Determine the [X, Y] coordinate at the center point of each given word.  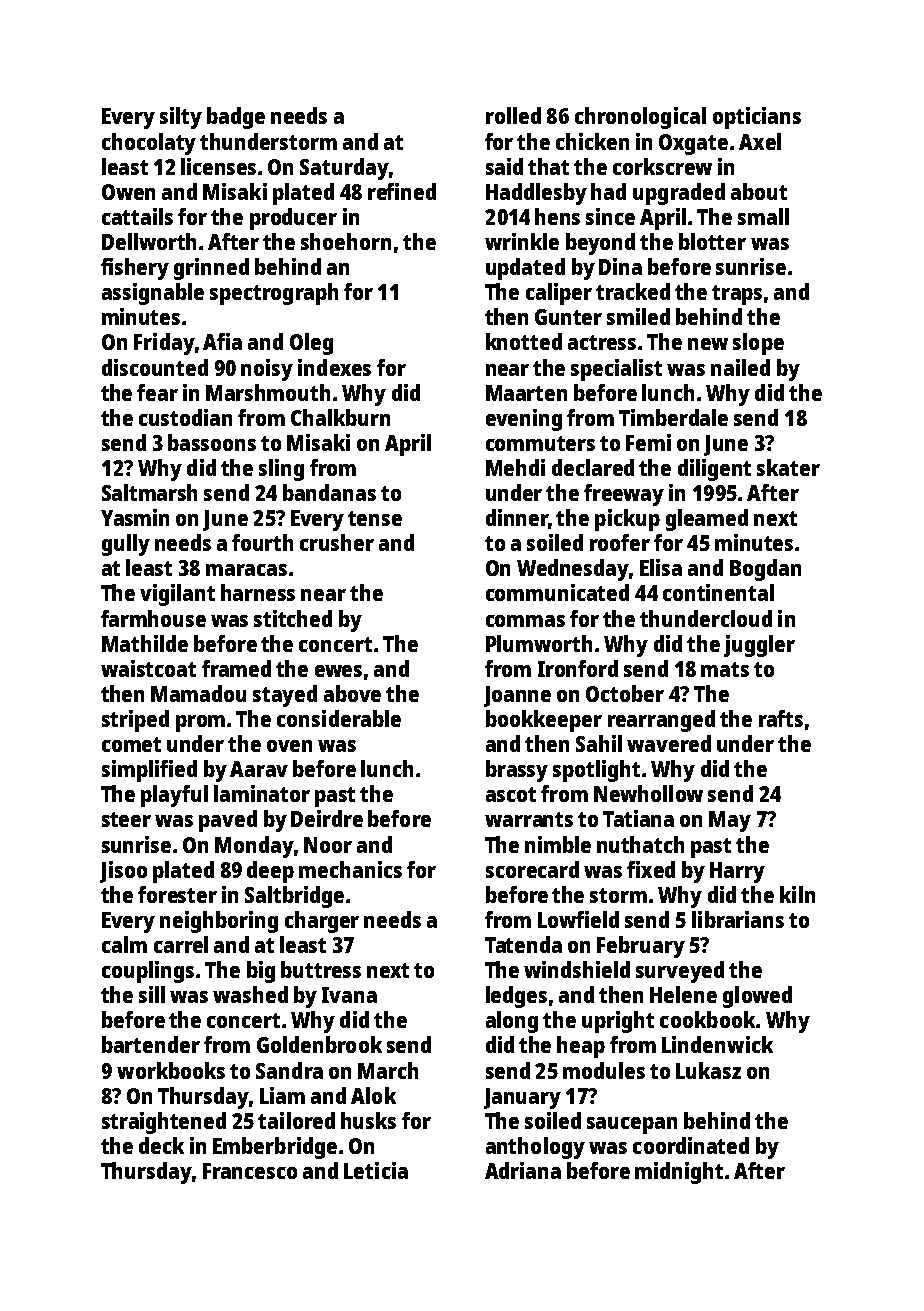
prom [200, 723]
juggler [759, 646]
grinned [211, 269]
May [730, 821]
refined [402, 191]
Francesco [250, 1171]
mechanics [350, 869]
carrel [181, 944]
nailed [740, 367]
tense [375, 518]
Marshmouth [268, 392]
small [763, 216]
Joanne [517, 696]
